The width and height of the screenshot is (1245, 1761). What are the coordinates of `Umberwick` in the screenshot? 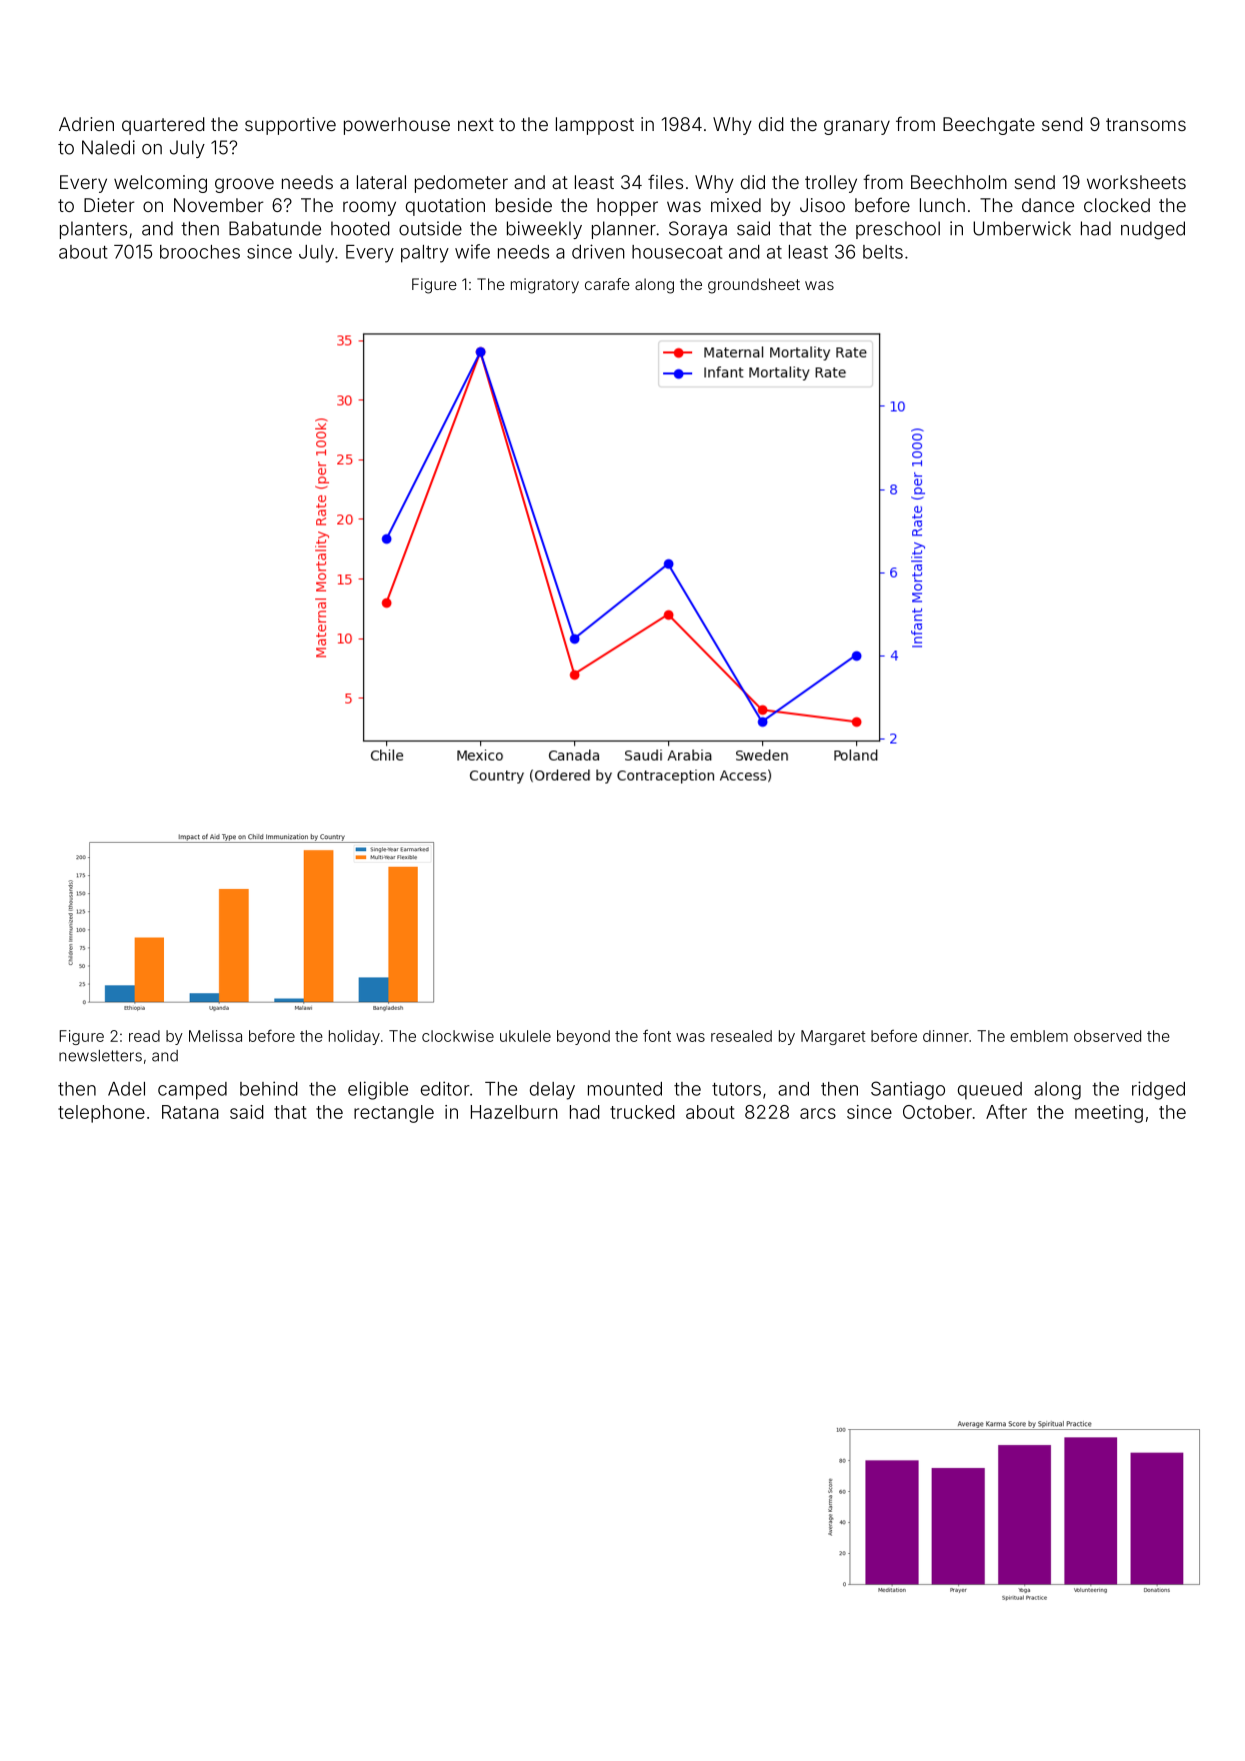 It's located at (1022, 228).
